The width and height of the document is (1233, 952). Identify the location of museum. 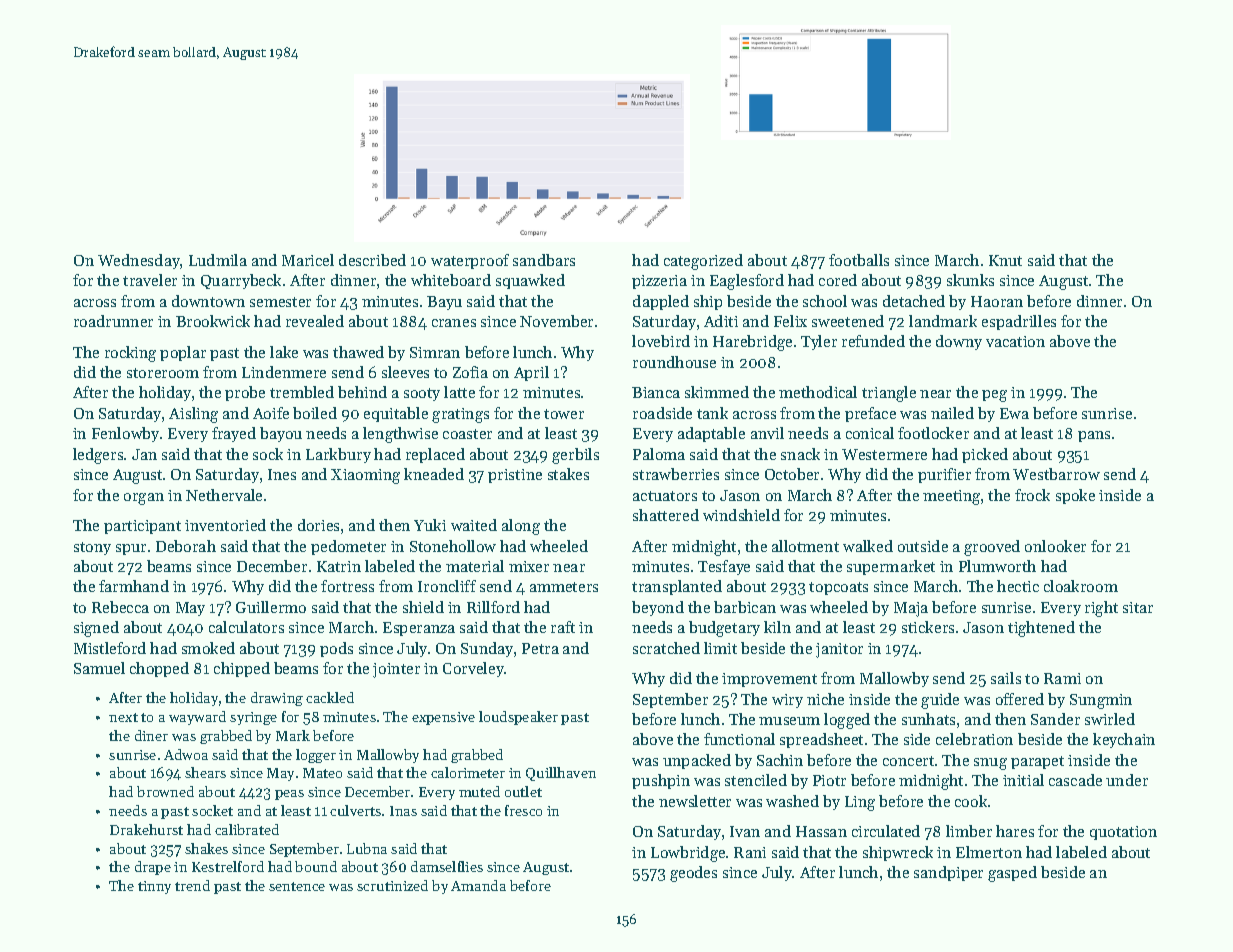
(789, 721).
